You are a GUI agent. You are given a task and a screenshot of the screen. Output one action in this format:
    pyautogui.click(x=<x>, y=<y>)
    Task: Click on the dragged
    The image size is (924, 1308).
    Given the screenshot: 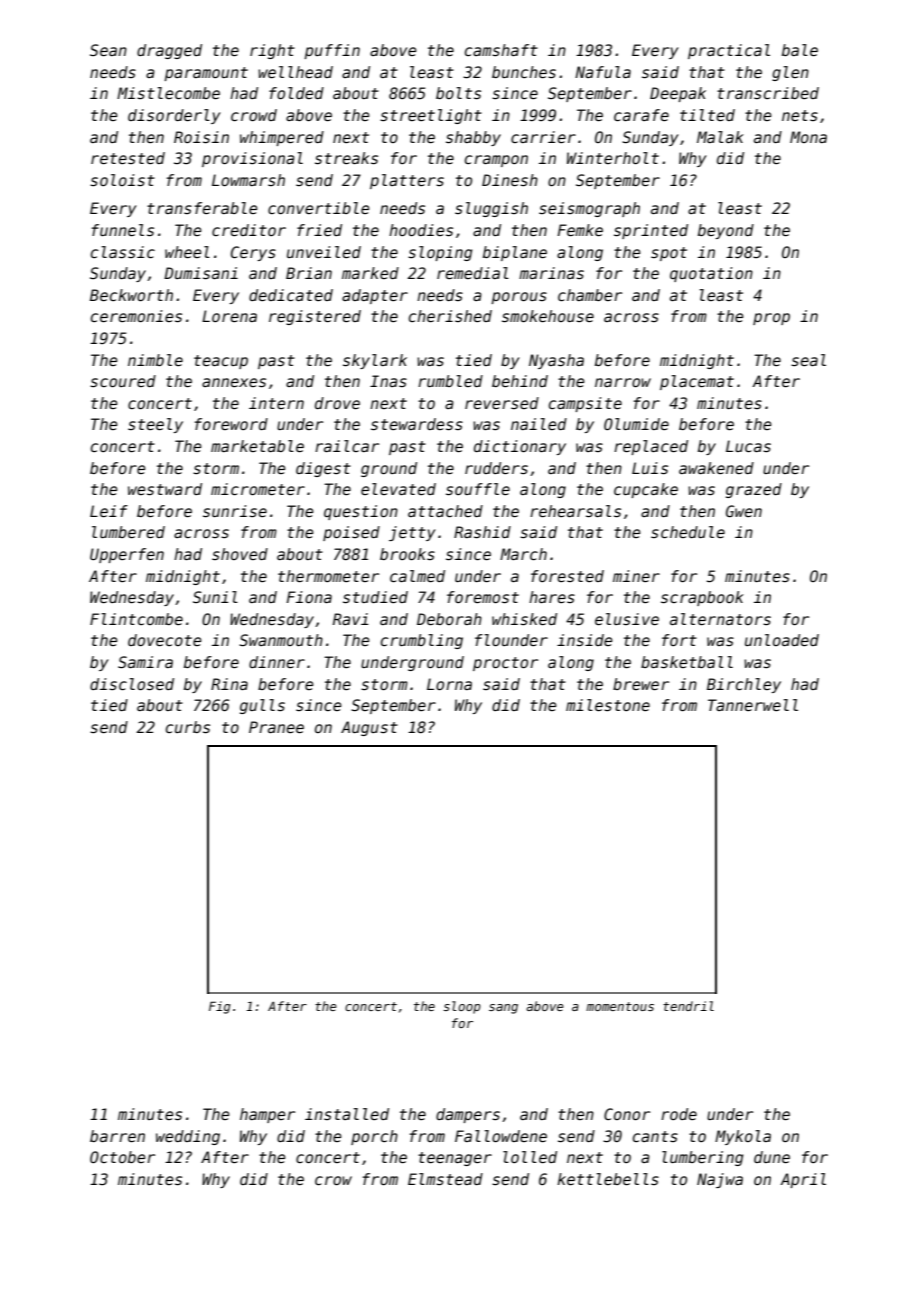 What is the action you would take?
    pyautogui.click(x=169, y=51)
